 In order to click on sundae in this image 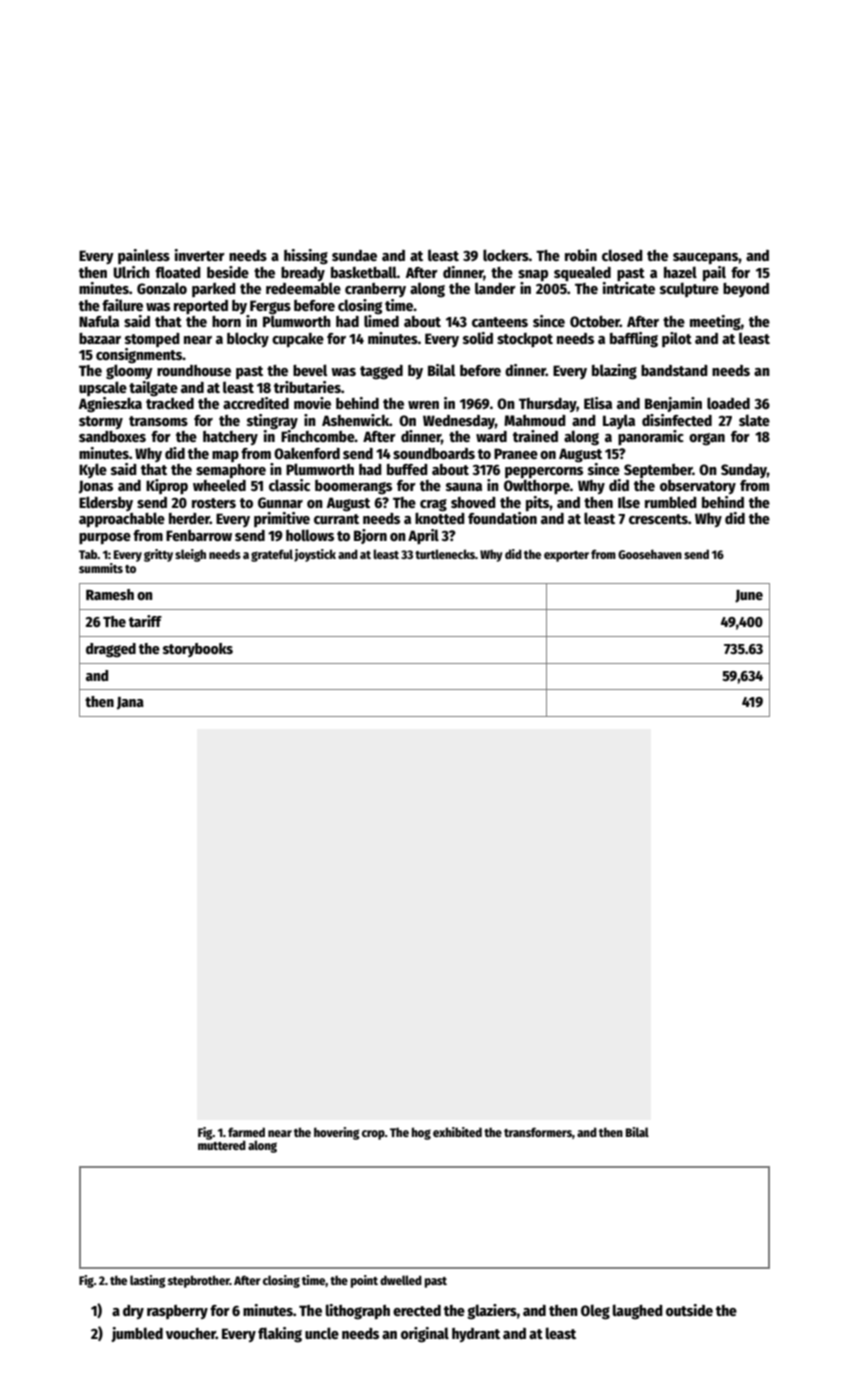, I will do `click(354, 255)`.
